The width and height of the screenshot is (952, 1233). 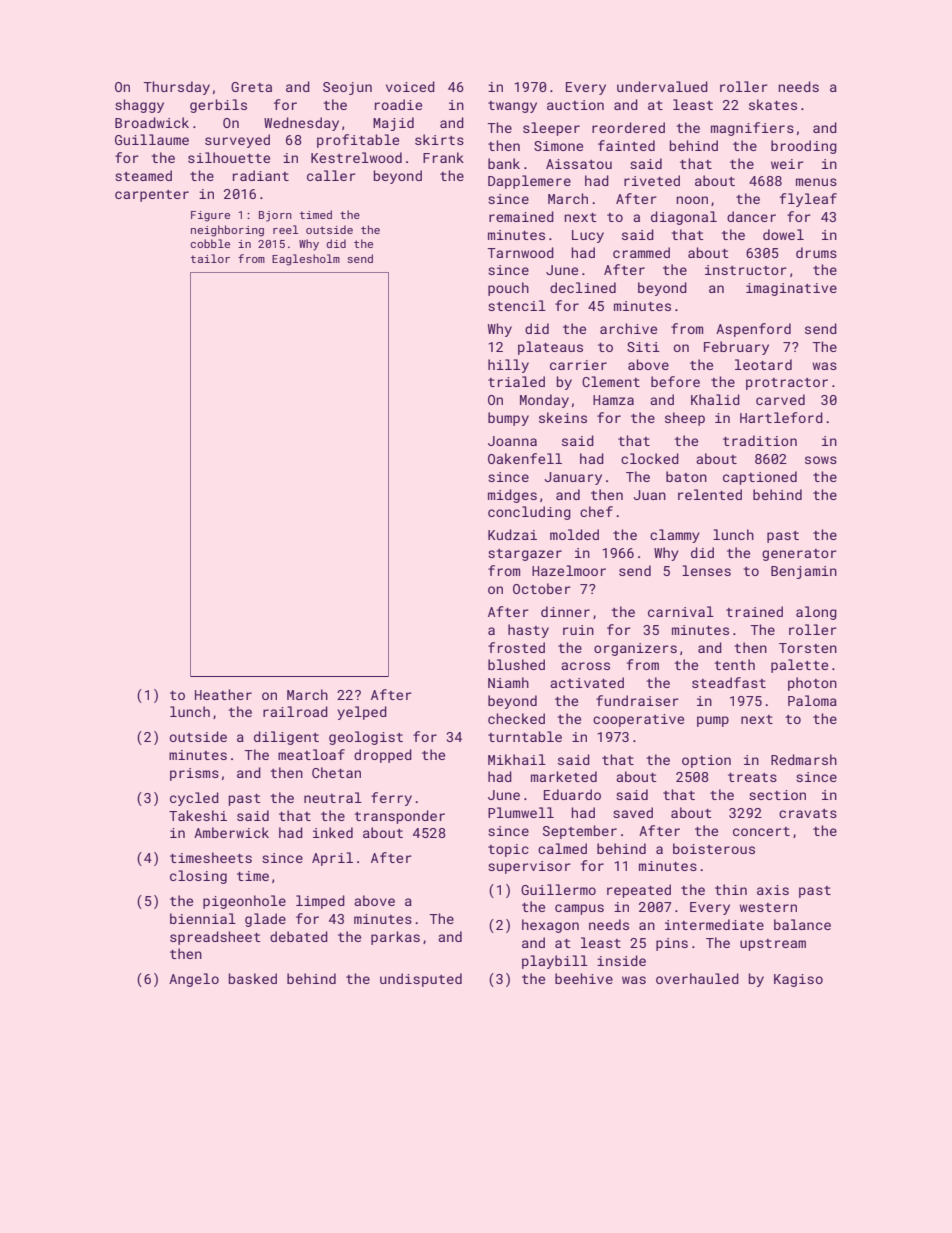 I want to click on radiant, so click(x=261, y=175).
